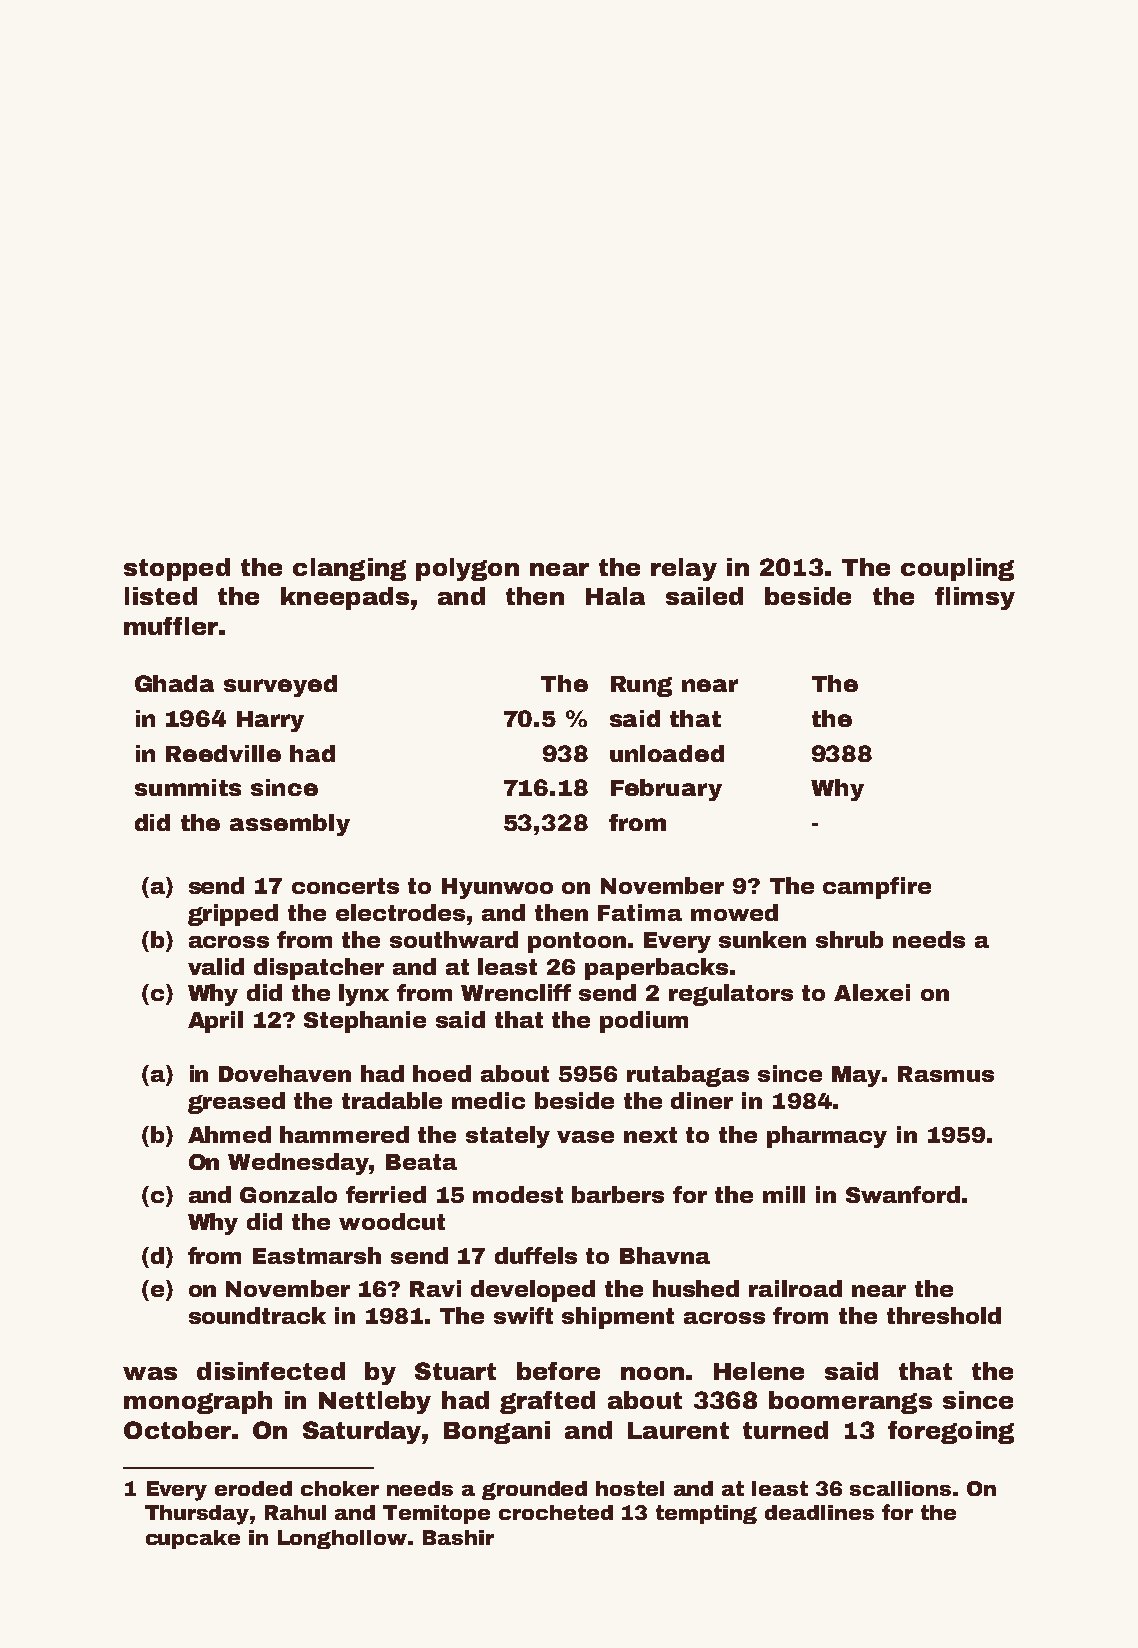 The height and width of the page is (1648, 1138). Describe the element at coordinates (641, 686) in the page. I see `Rung` at that location.
